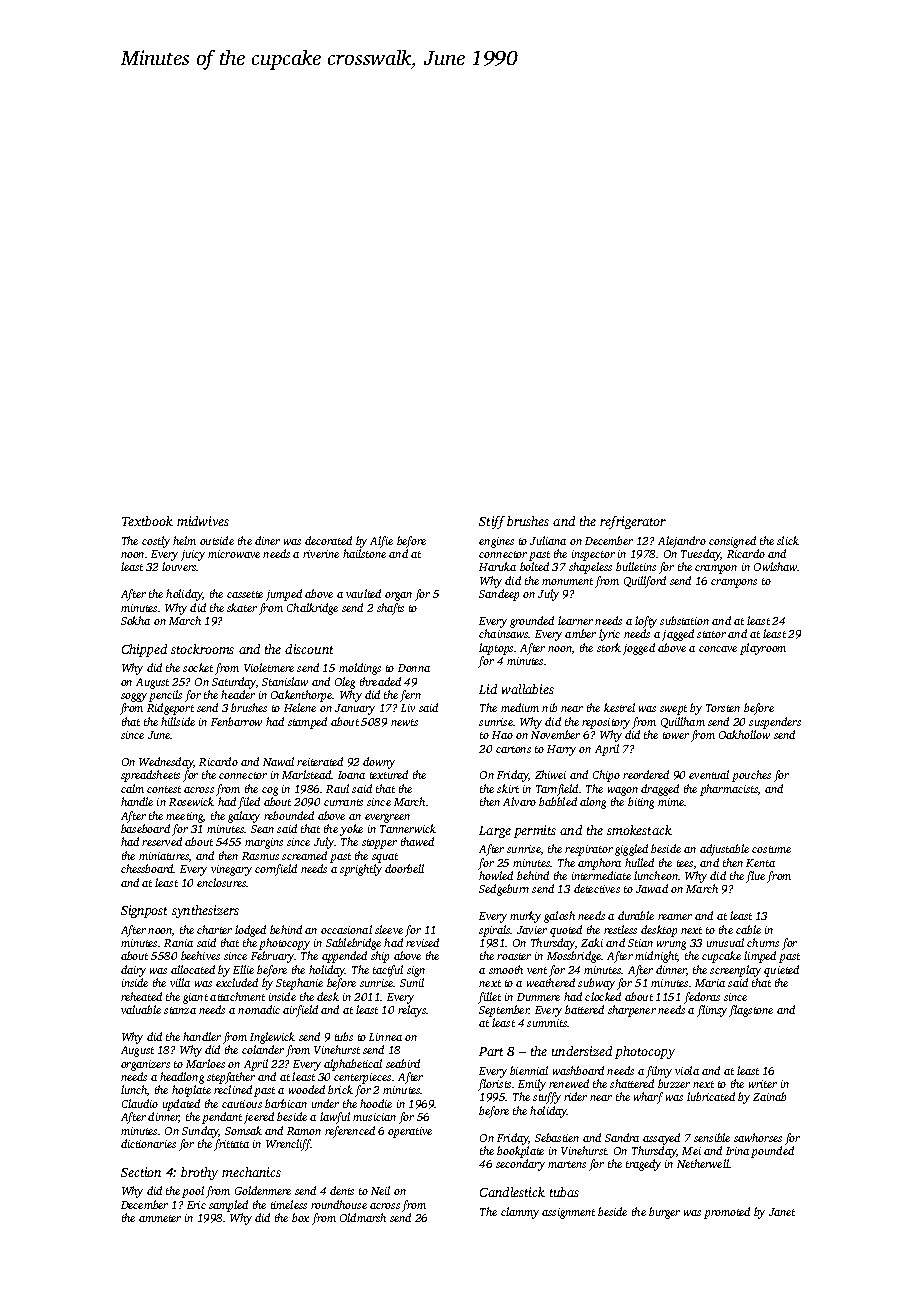 The height and width of the screenshot is (1308, 924). Describe the element at coordinates (729, 790) in the screenshot. I see `pharmacists` at that location.
